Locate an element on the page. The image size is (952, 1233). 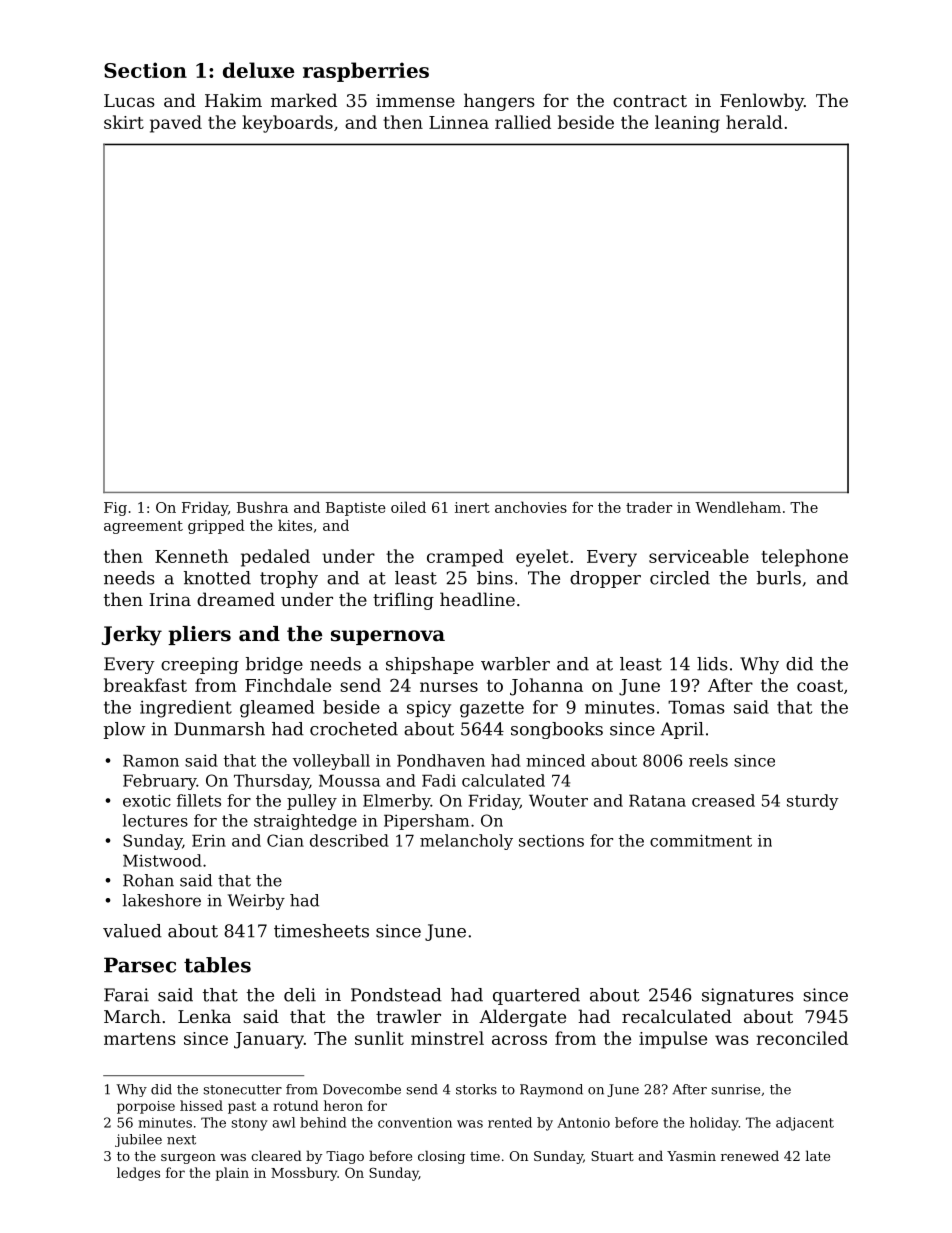
warbler is located at coordinates (515, 664).
